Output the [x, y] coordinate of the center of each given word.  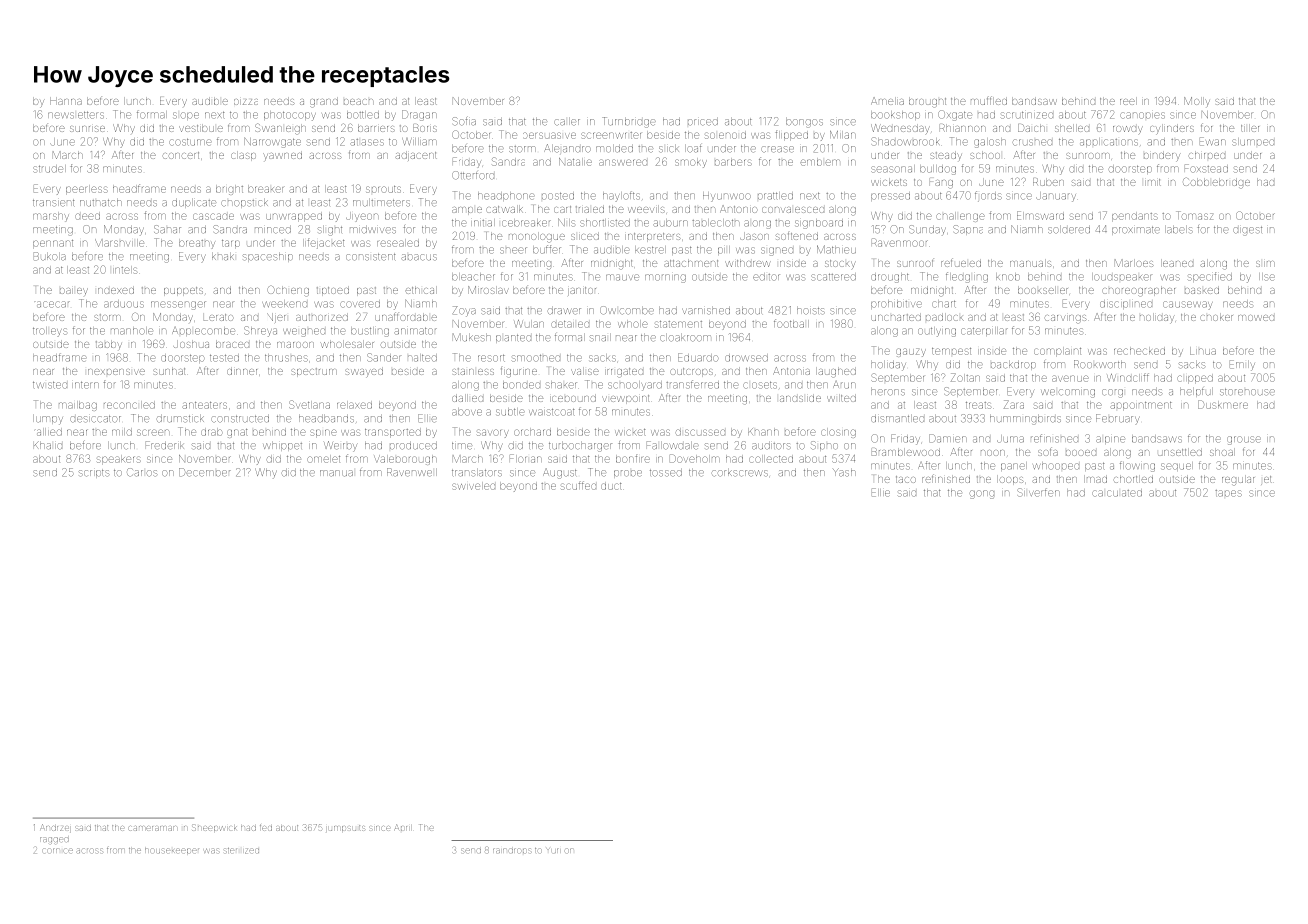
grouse [1244, 440]
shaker [561, 385]
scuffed [578, 485]
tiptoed [333, 291]
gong [981, 494]
